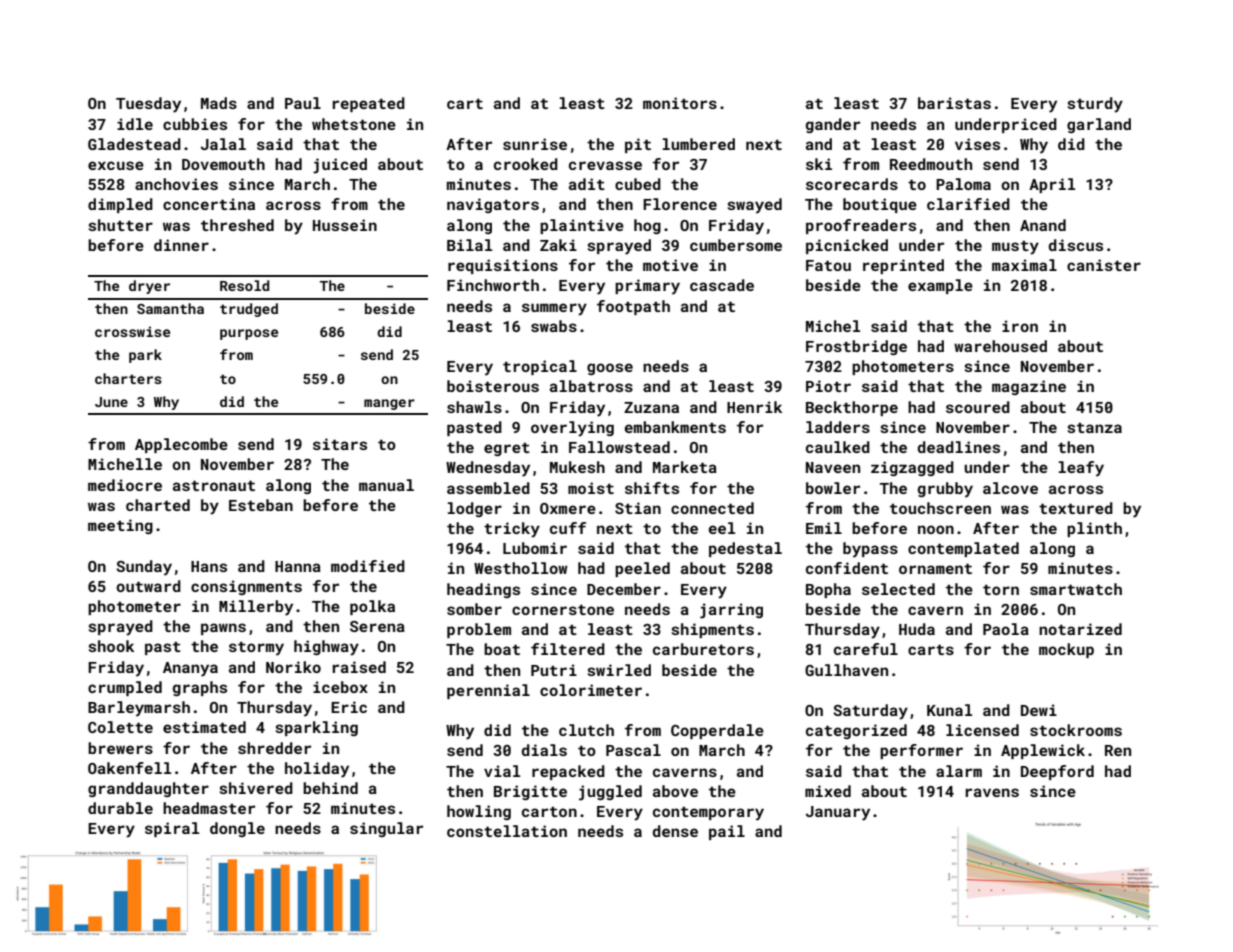 This document has width=1233, height=952. I want to click on boisterous, so click(493, 386).
